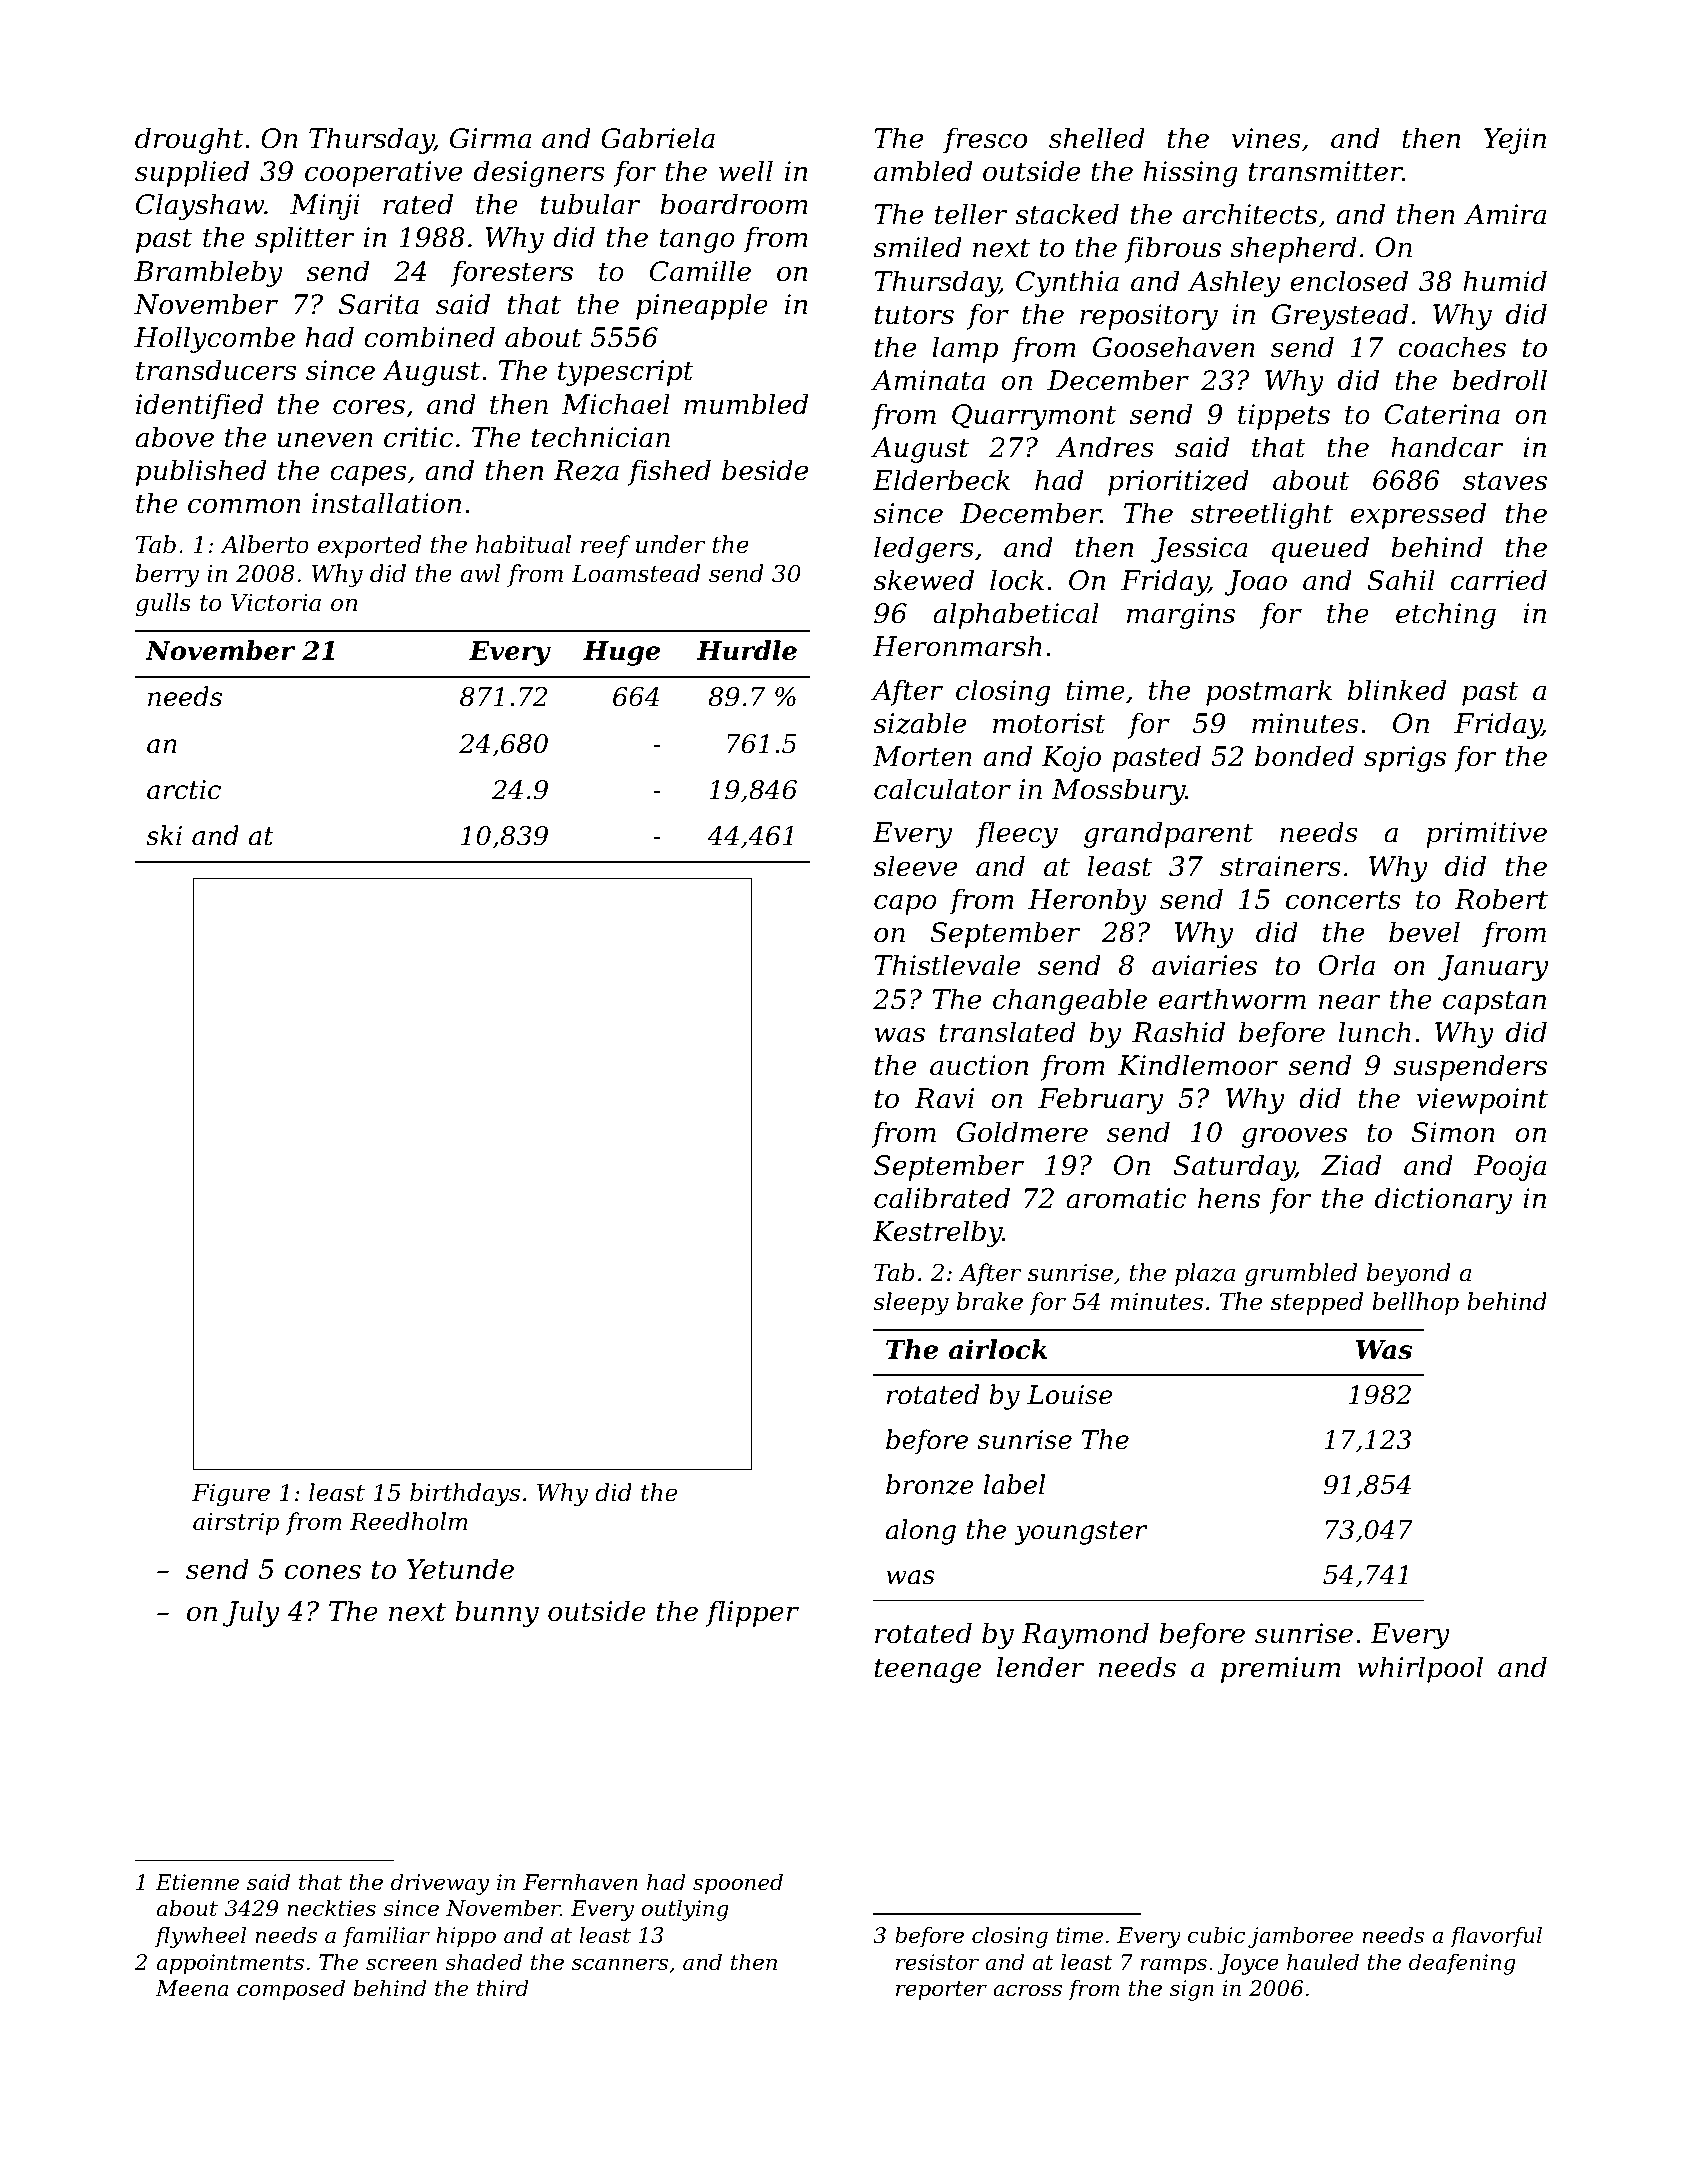 This page has width=1683, height=2178. What do you see at coordinates (164, 835) in the page?
I see `ski` at bounding box center [164, 835].
